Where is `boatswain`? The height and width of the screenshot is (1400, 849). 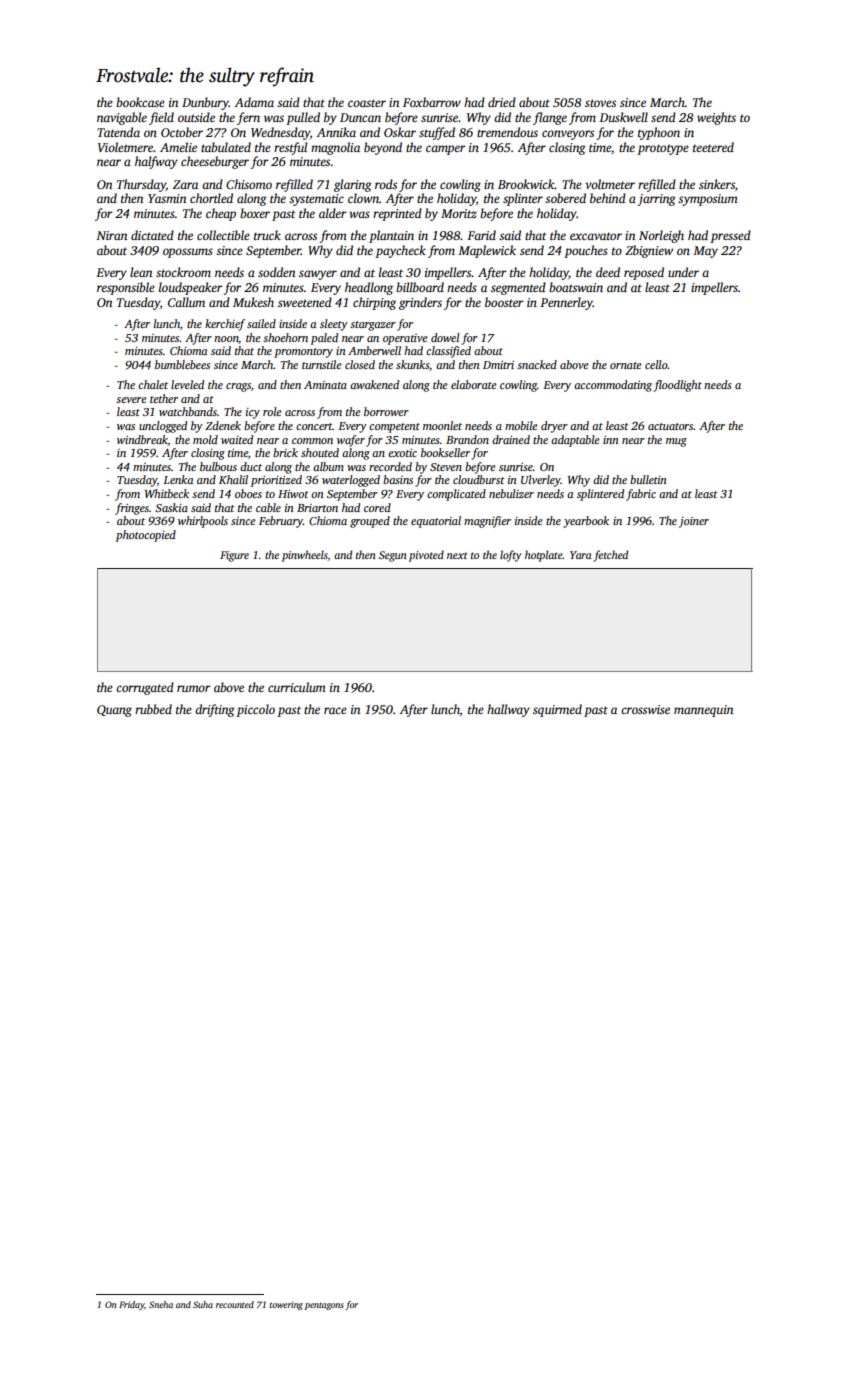
boatswain is located at coordinates (576, 287).
